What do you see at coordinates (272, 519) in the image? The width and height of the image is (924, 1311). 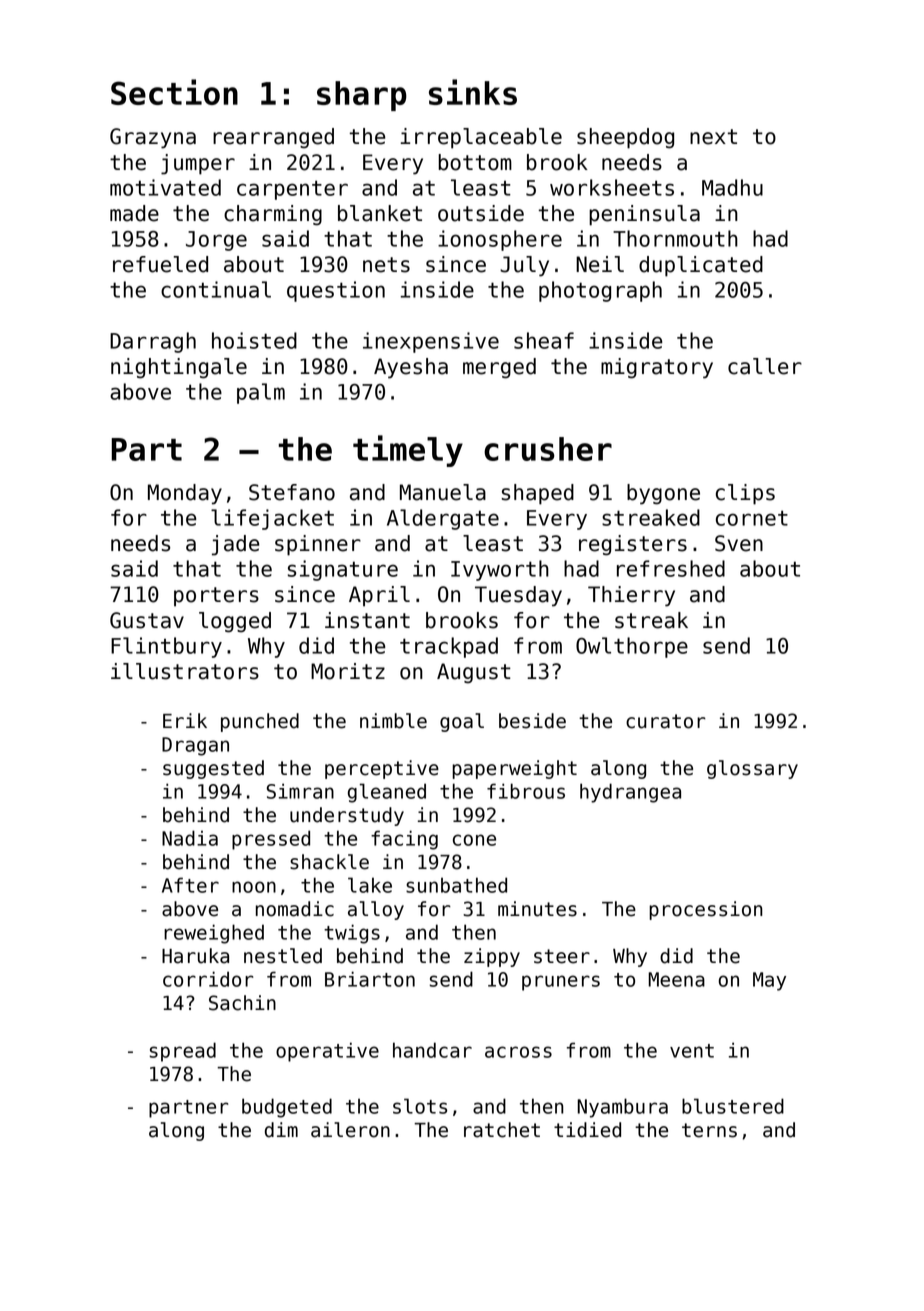 I see `lifejacket` at bounding box center [272, 519].
